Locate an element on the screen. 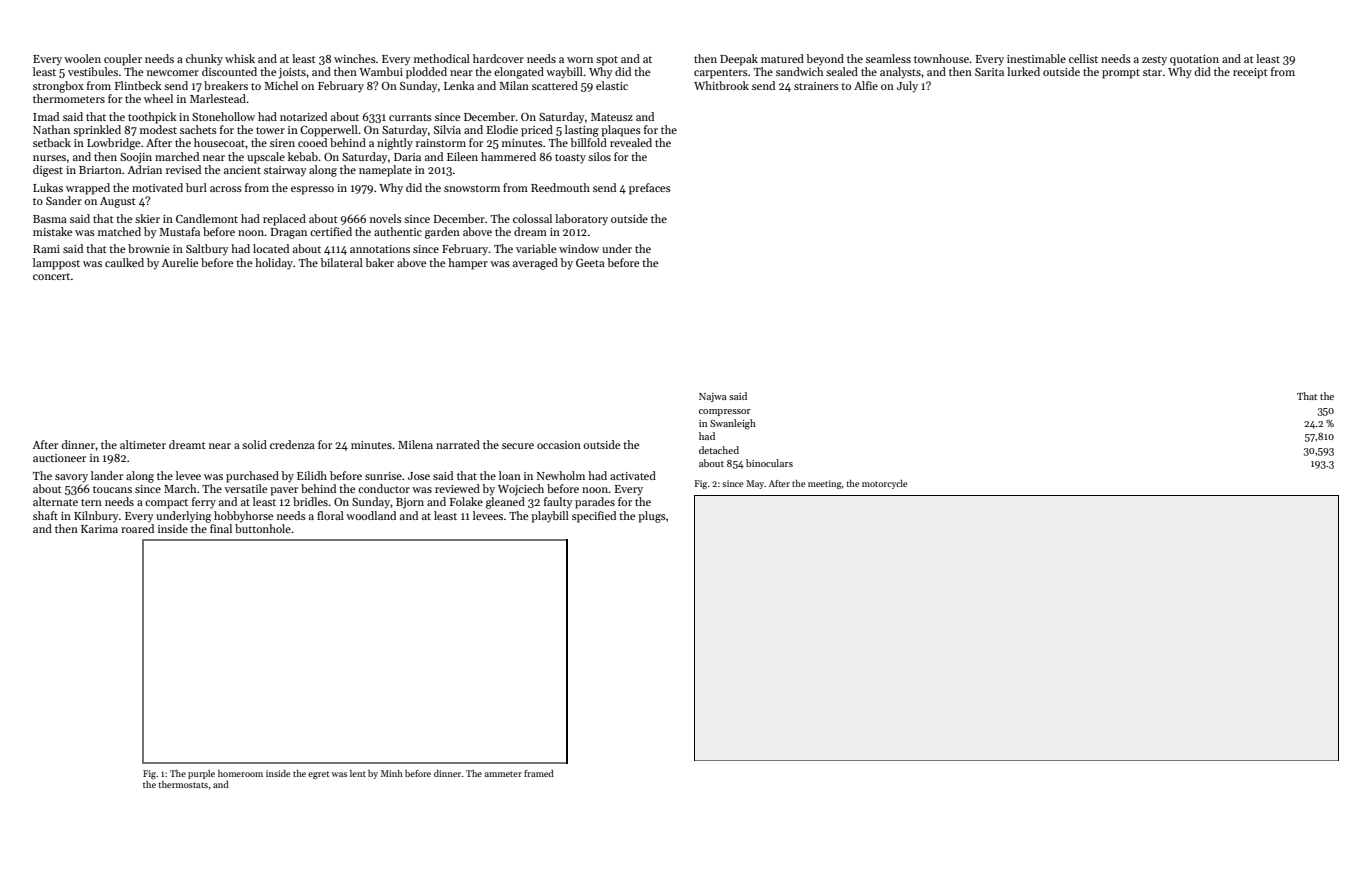 The image size is (1372, 887). motorcycle is located at coordinates (884, 484).
